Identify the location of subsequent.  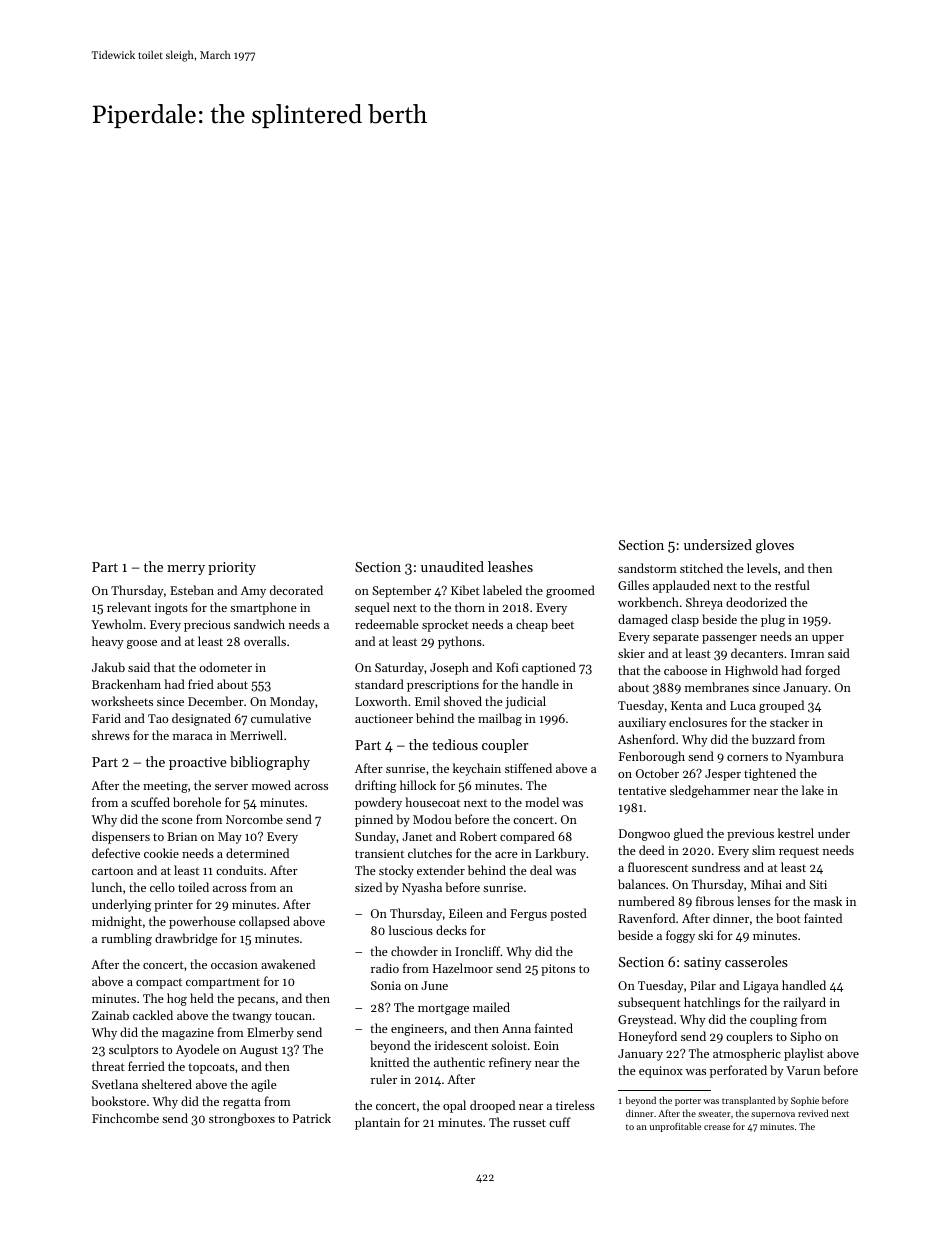
(649, 1003).
